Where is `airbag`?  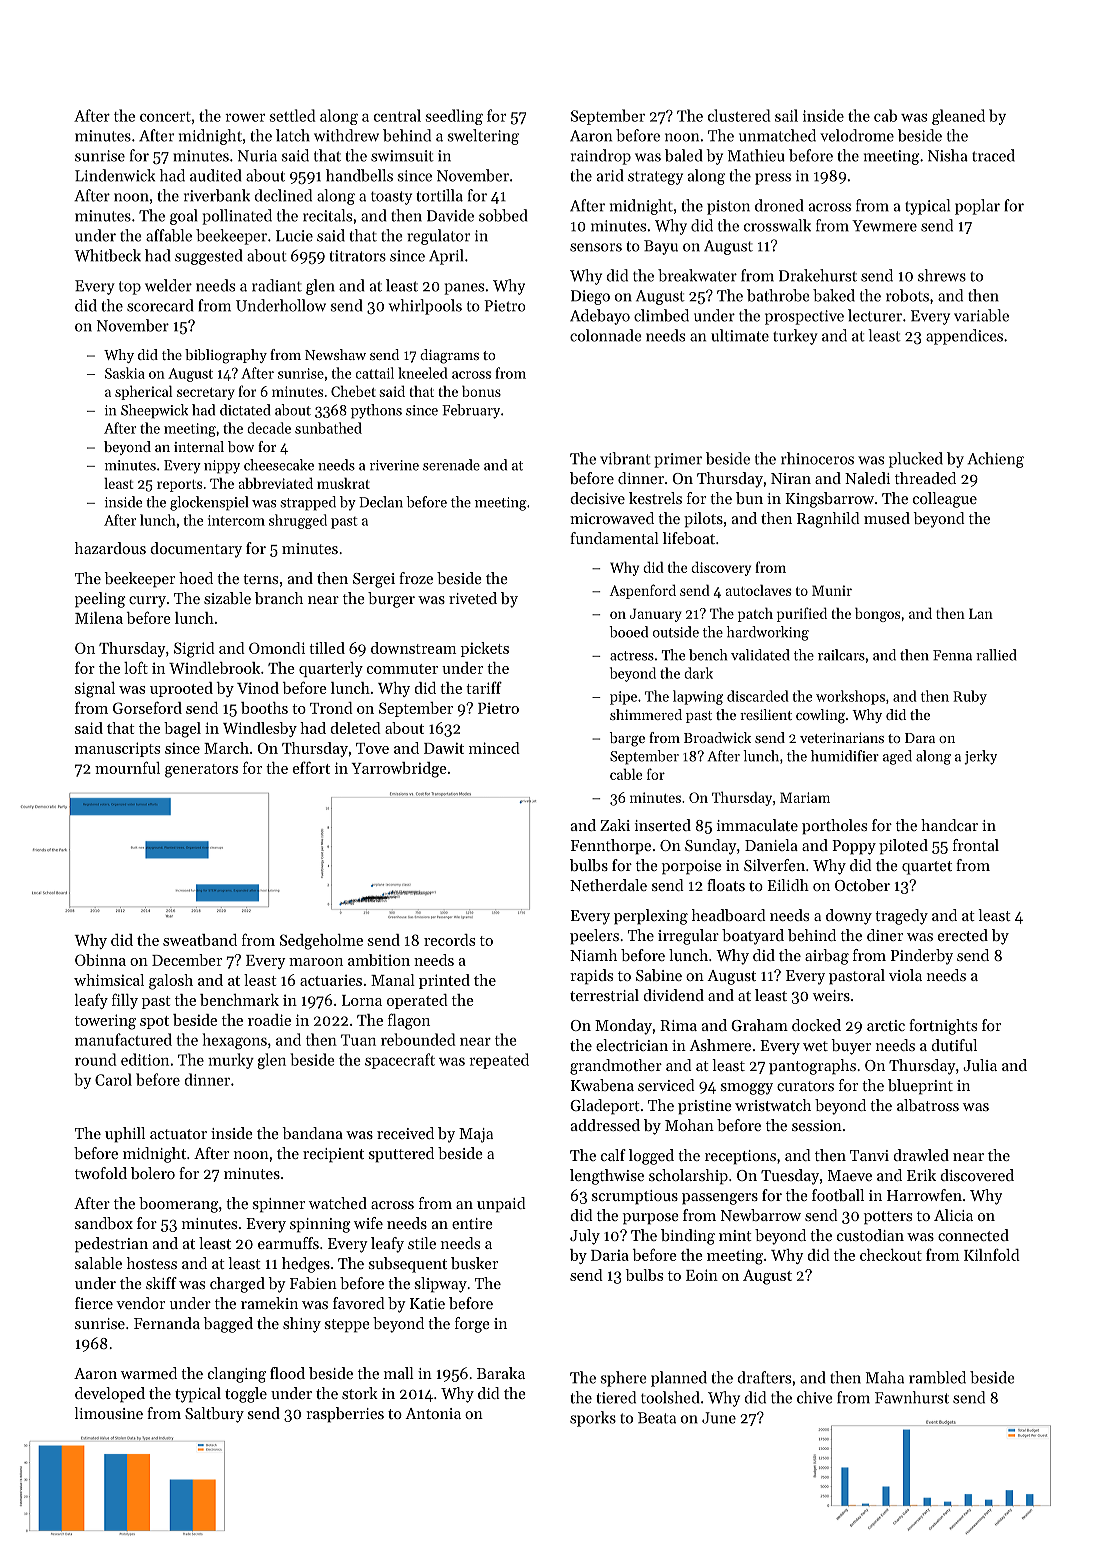 airbag is located at coordinates (827, 957).
